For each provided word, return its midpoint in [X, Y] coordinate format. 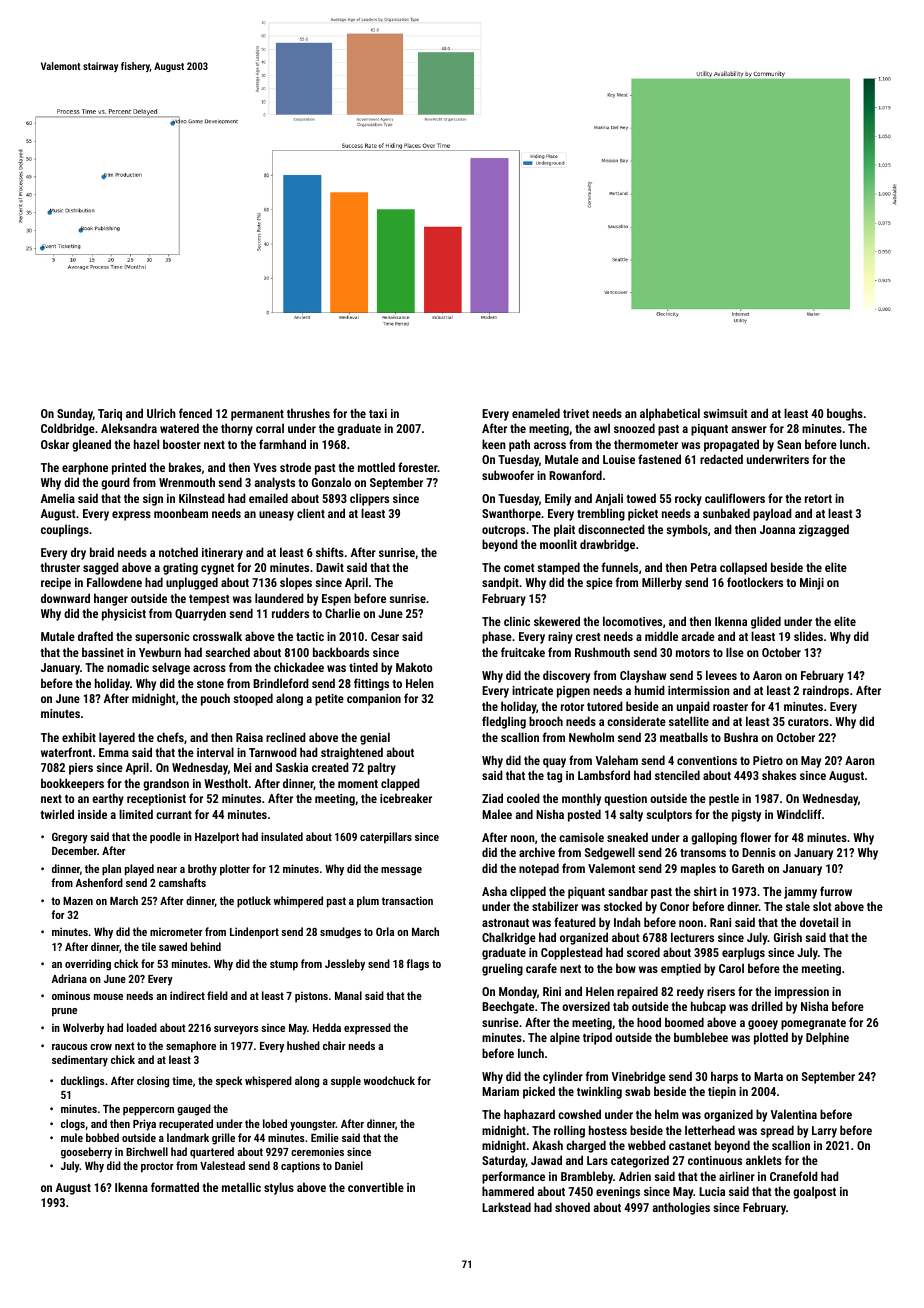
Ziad [492, 798]
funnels [620, 567]
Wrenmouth [187, 482]
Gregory [70, 838]
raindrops [826, 691]
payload [772, 514]
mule [72, 1137]
